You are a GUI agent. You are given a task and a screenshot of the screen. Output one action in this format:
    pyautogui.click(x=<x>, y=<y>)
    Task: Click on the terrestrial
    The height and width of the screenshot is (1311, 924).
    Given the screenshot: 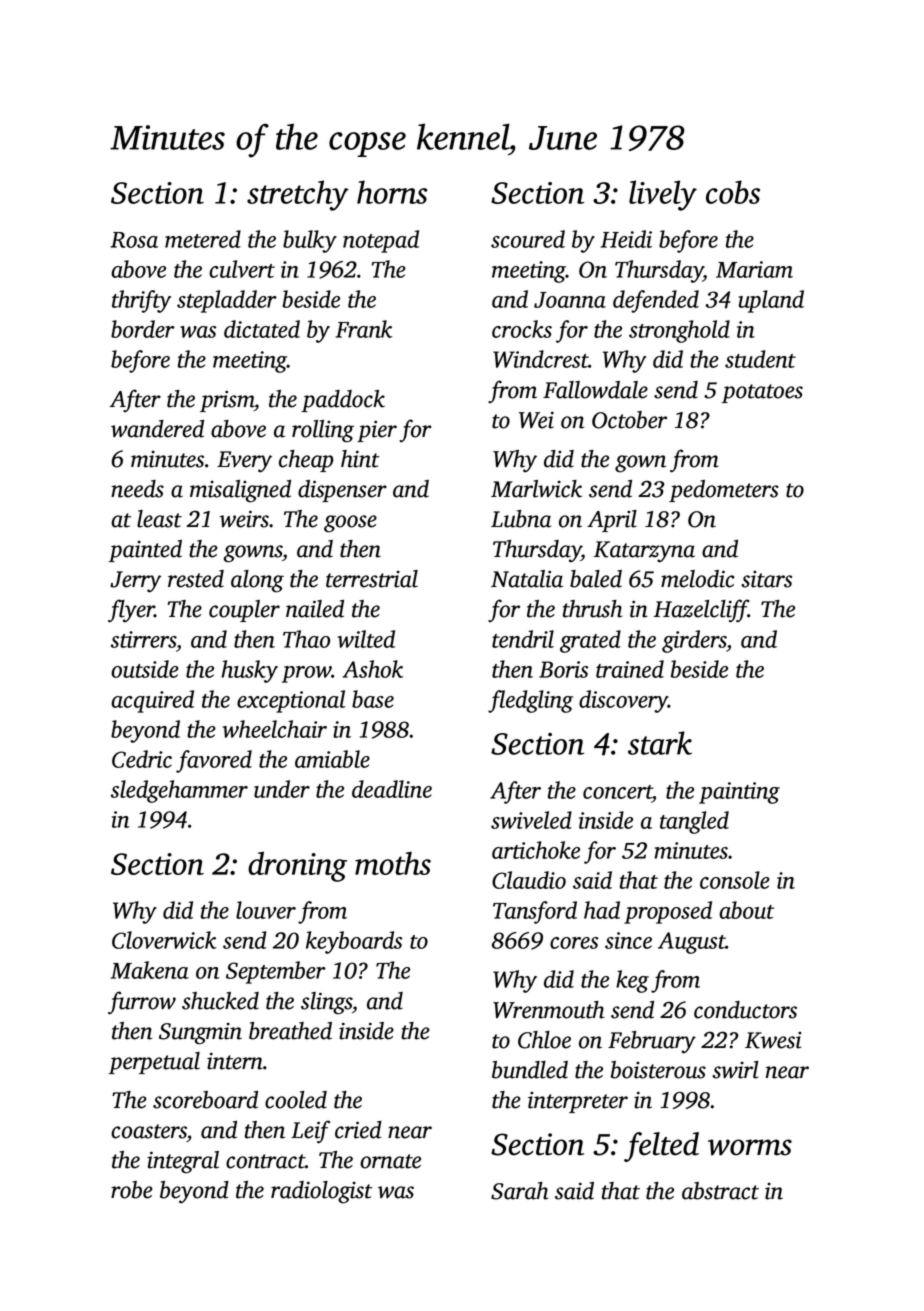 What is the action you would take?
    pyautogui.click(x=372, y=579)
